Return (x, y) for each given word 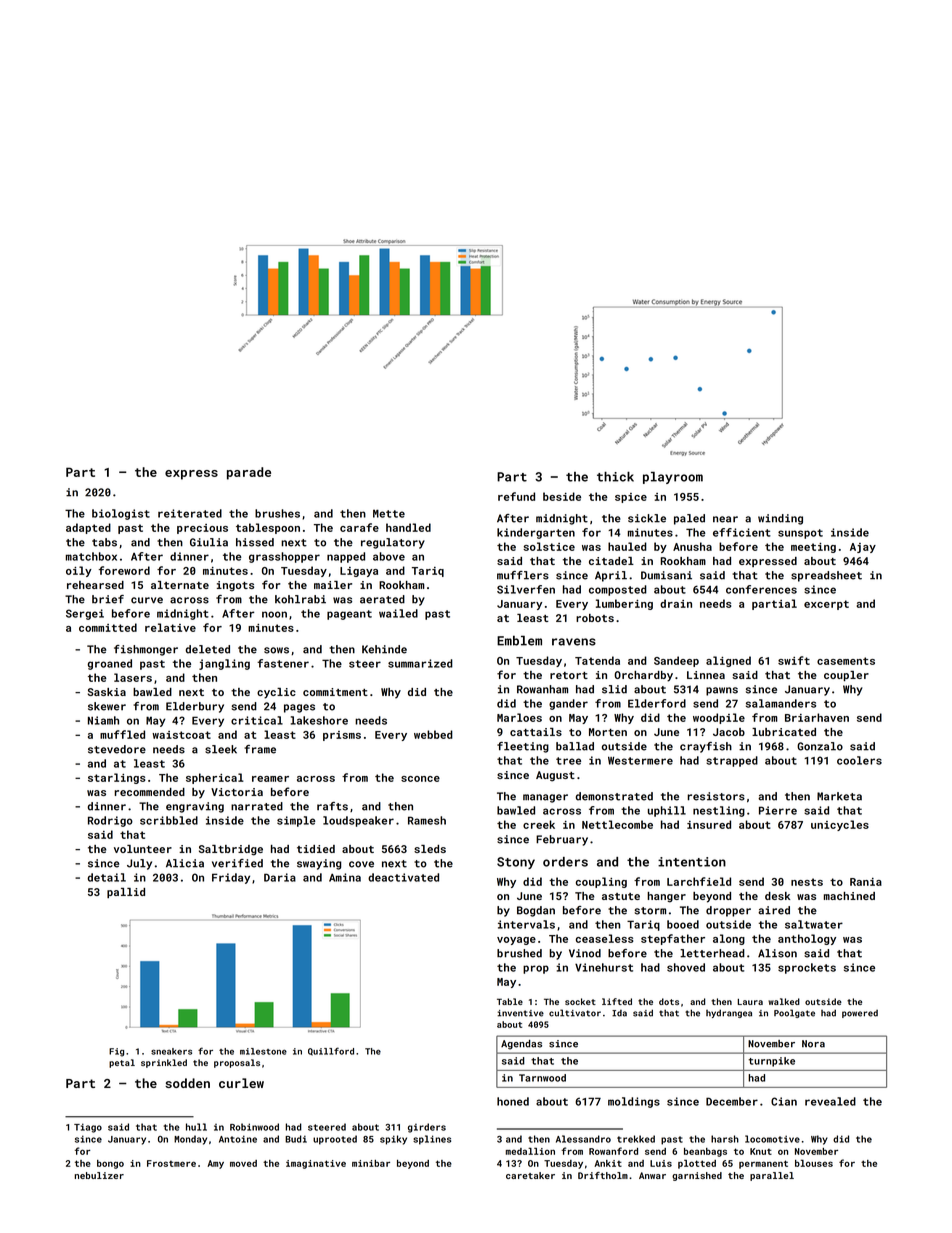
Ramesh (427, 820)
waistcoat (181, 735)
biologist (121, 514)
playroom (673, 478)
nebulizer (99, 1175)
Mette (389, 513)
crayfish (706, 747)
